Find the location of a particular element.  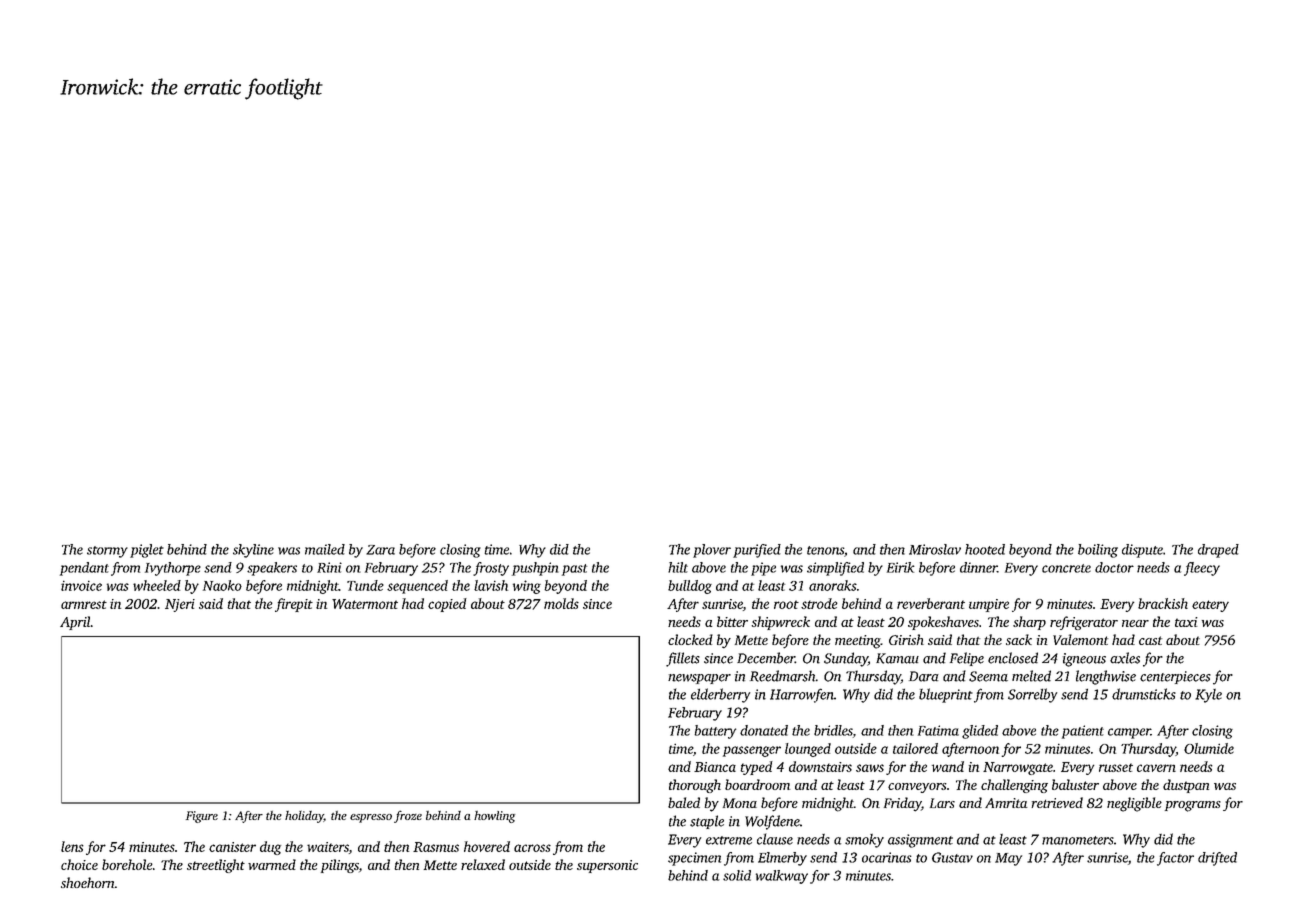

copied is located at coordinates (447, 605).
